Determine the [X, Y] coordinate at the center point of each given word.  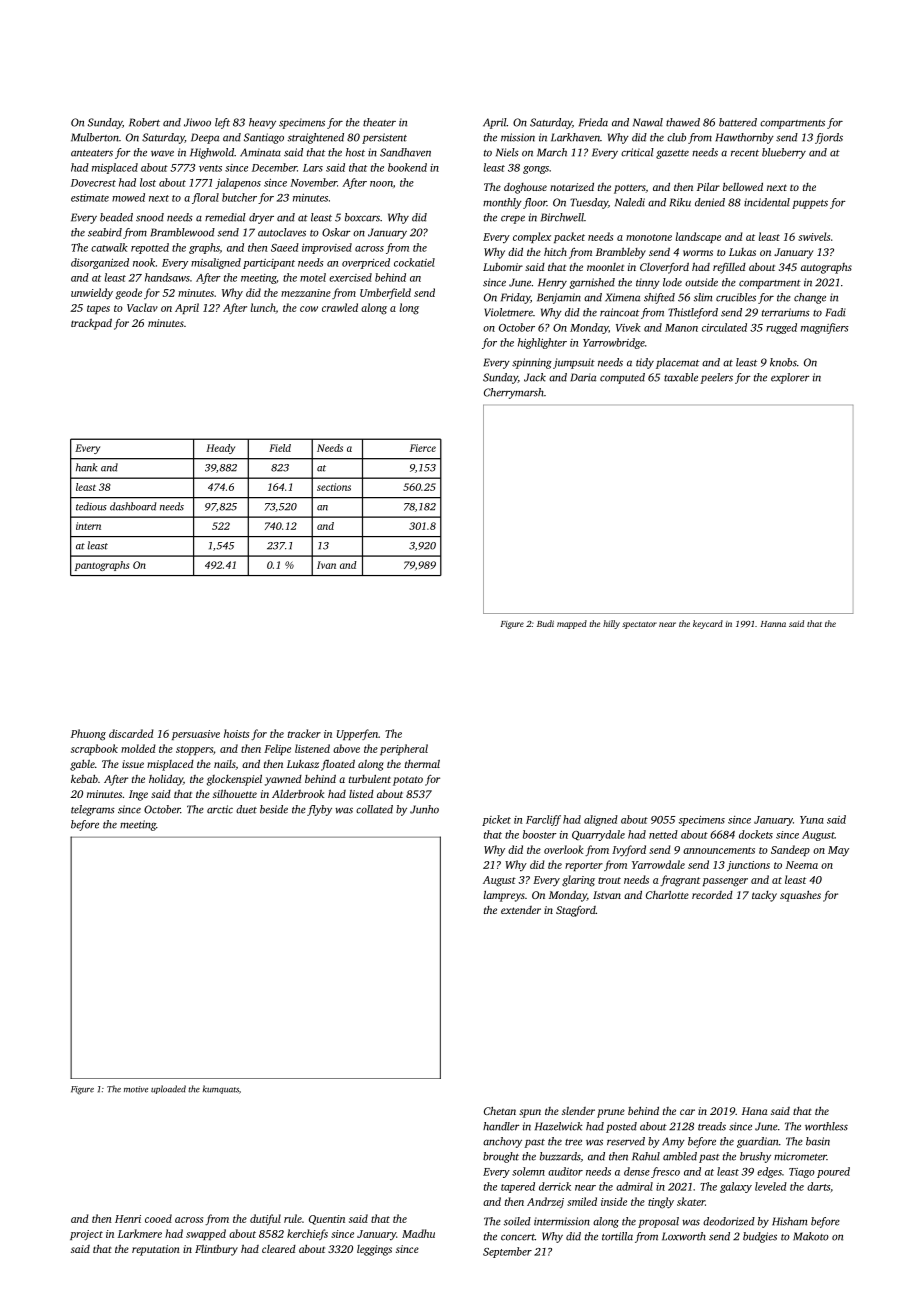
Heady [220, 449]
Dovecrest [93, 183]
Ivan [326, 565]
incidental [767, 202]
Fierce [423, 448]
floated [338, 765]
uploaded [168, 1089]
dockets [756, 834]
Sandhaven [405, 152]
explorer [790, 378]
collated [374, 809]
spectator [639, 625]
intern [88, 526]
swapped [206, 1234]
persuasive [196, 735]
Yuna [812, 820]
